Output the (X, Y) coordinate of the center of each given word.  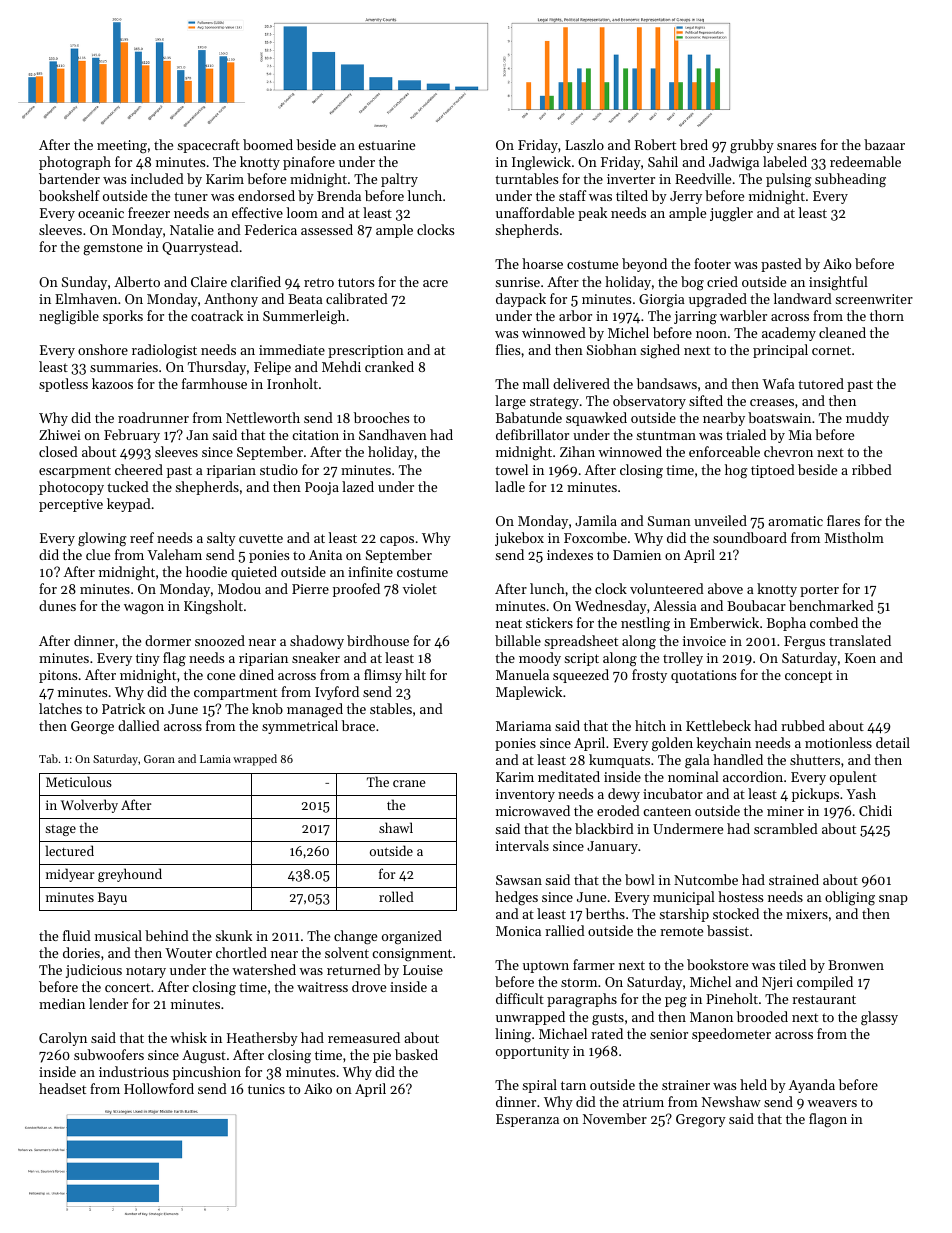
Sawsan (519, 880)
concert (127, 987)
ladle (510, 486)
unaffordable (535, 212)
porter (819, 591)
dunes (57, 605)
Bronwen (856, 965)
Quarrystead (200, 248)
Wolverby (89, 806)
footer (712, 263)
